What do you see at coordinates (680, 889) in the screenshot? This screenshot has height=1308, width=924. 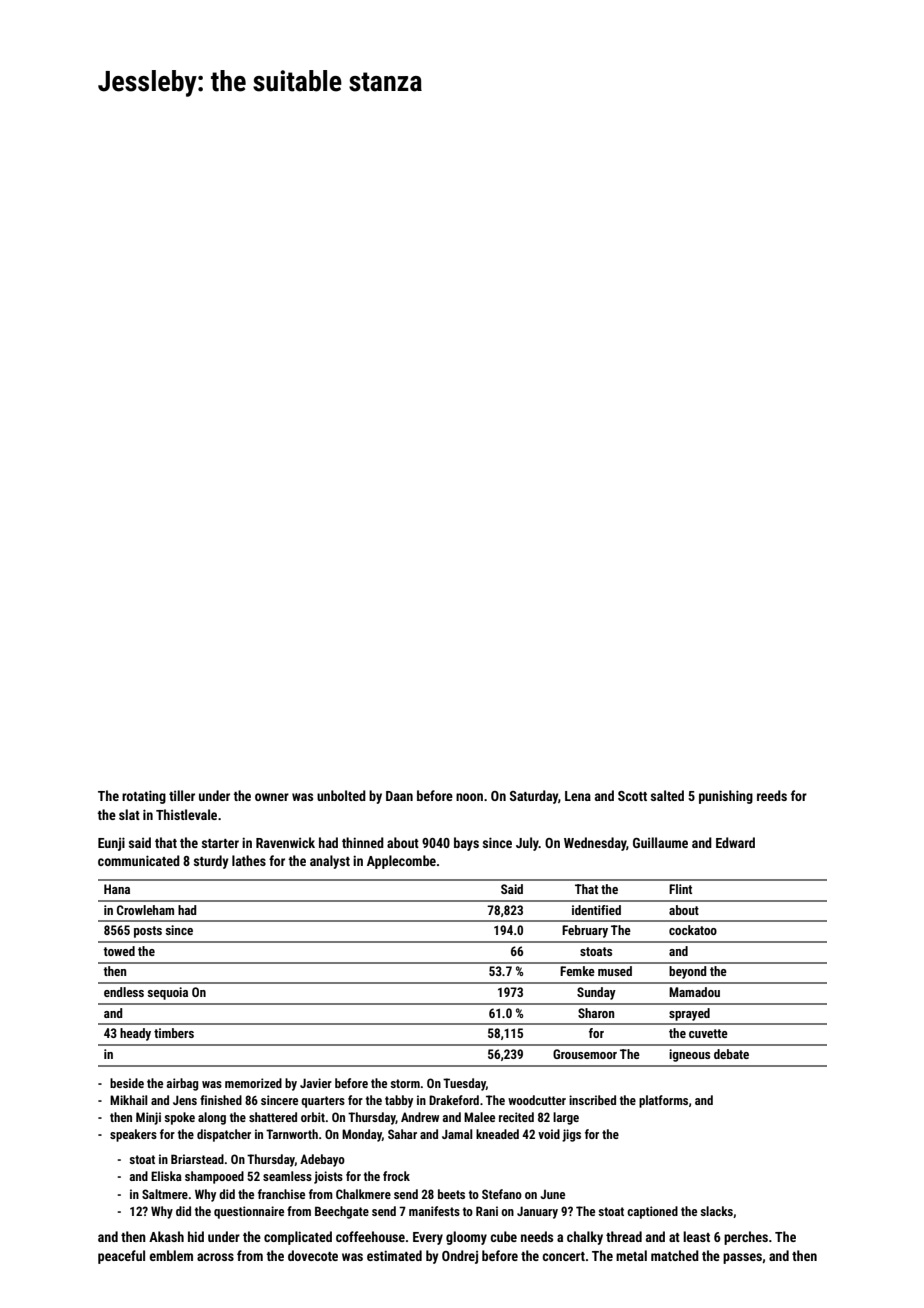 I see `Flint` at bounding box center [680, 889].
